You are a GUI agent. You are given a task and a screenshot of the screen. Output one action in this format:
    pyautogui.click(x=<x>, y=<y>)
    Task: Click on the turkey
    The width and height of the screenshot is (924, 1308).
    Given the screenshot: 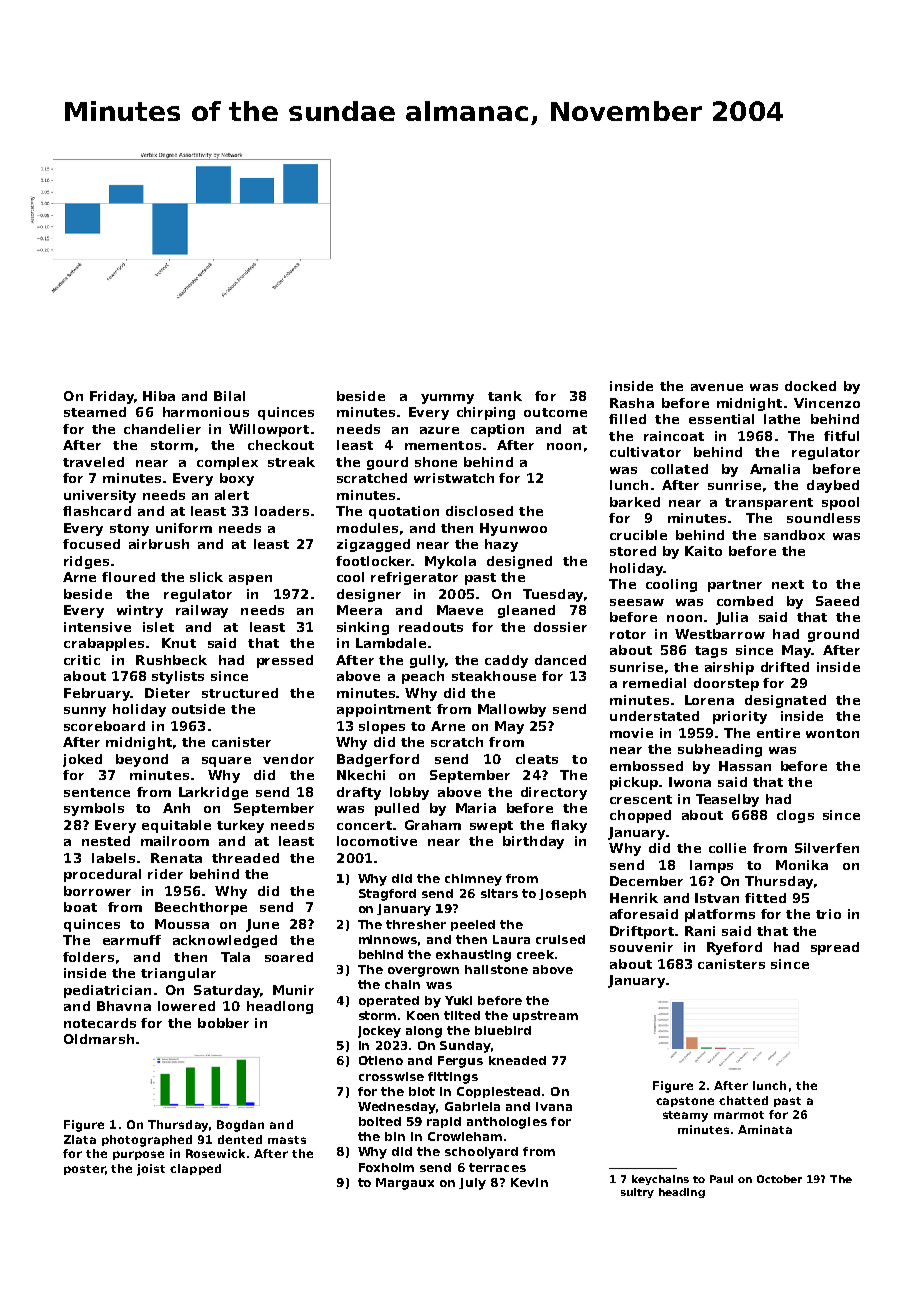 What is the action you would take?
    pyautogui.click(x=240, y=826)
